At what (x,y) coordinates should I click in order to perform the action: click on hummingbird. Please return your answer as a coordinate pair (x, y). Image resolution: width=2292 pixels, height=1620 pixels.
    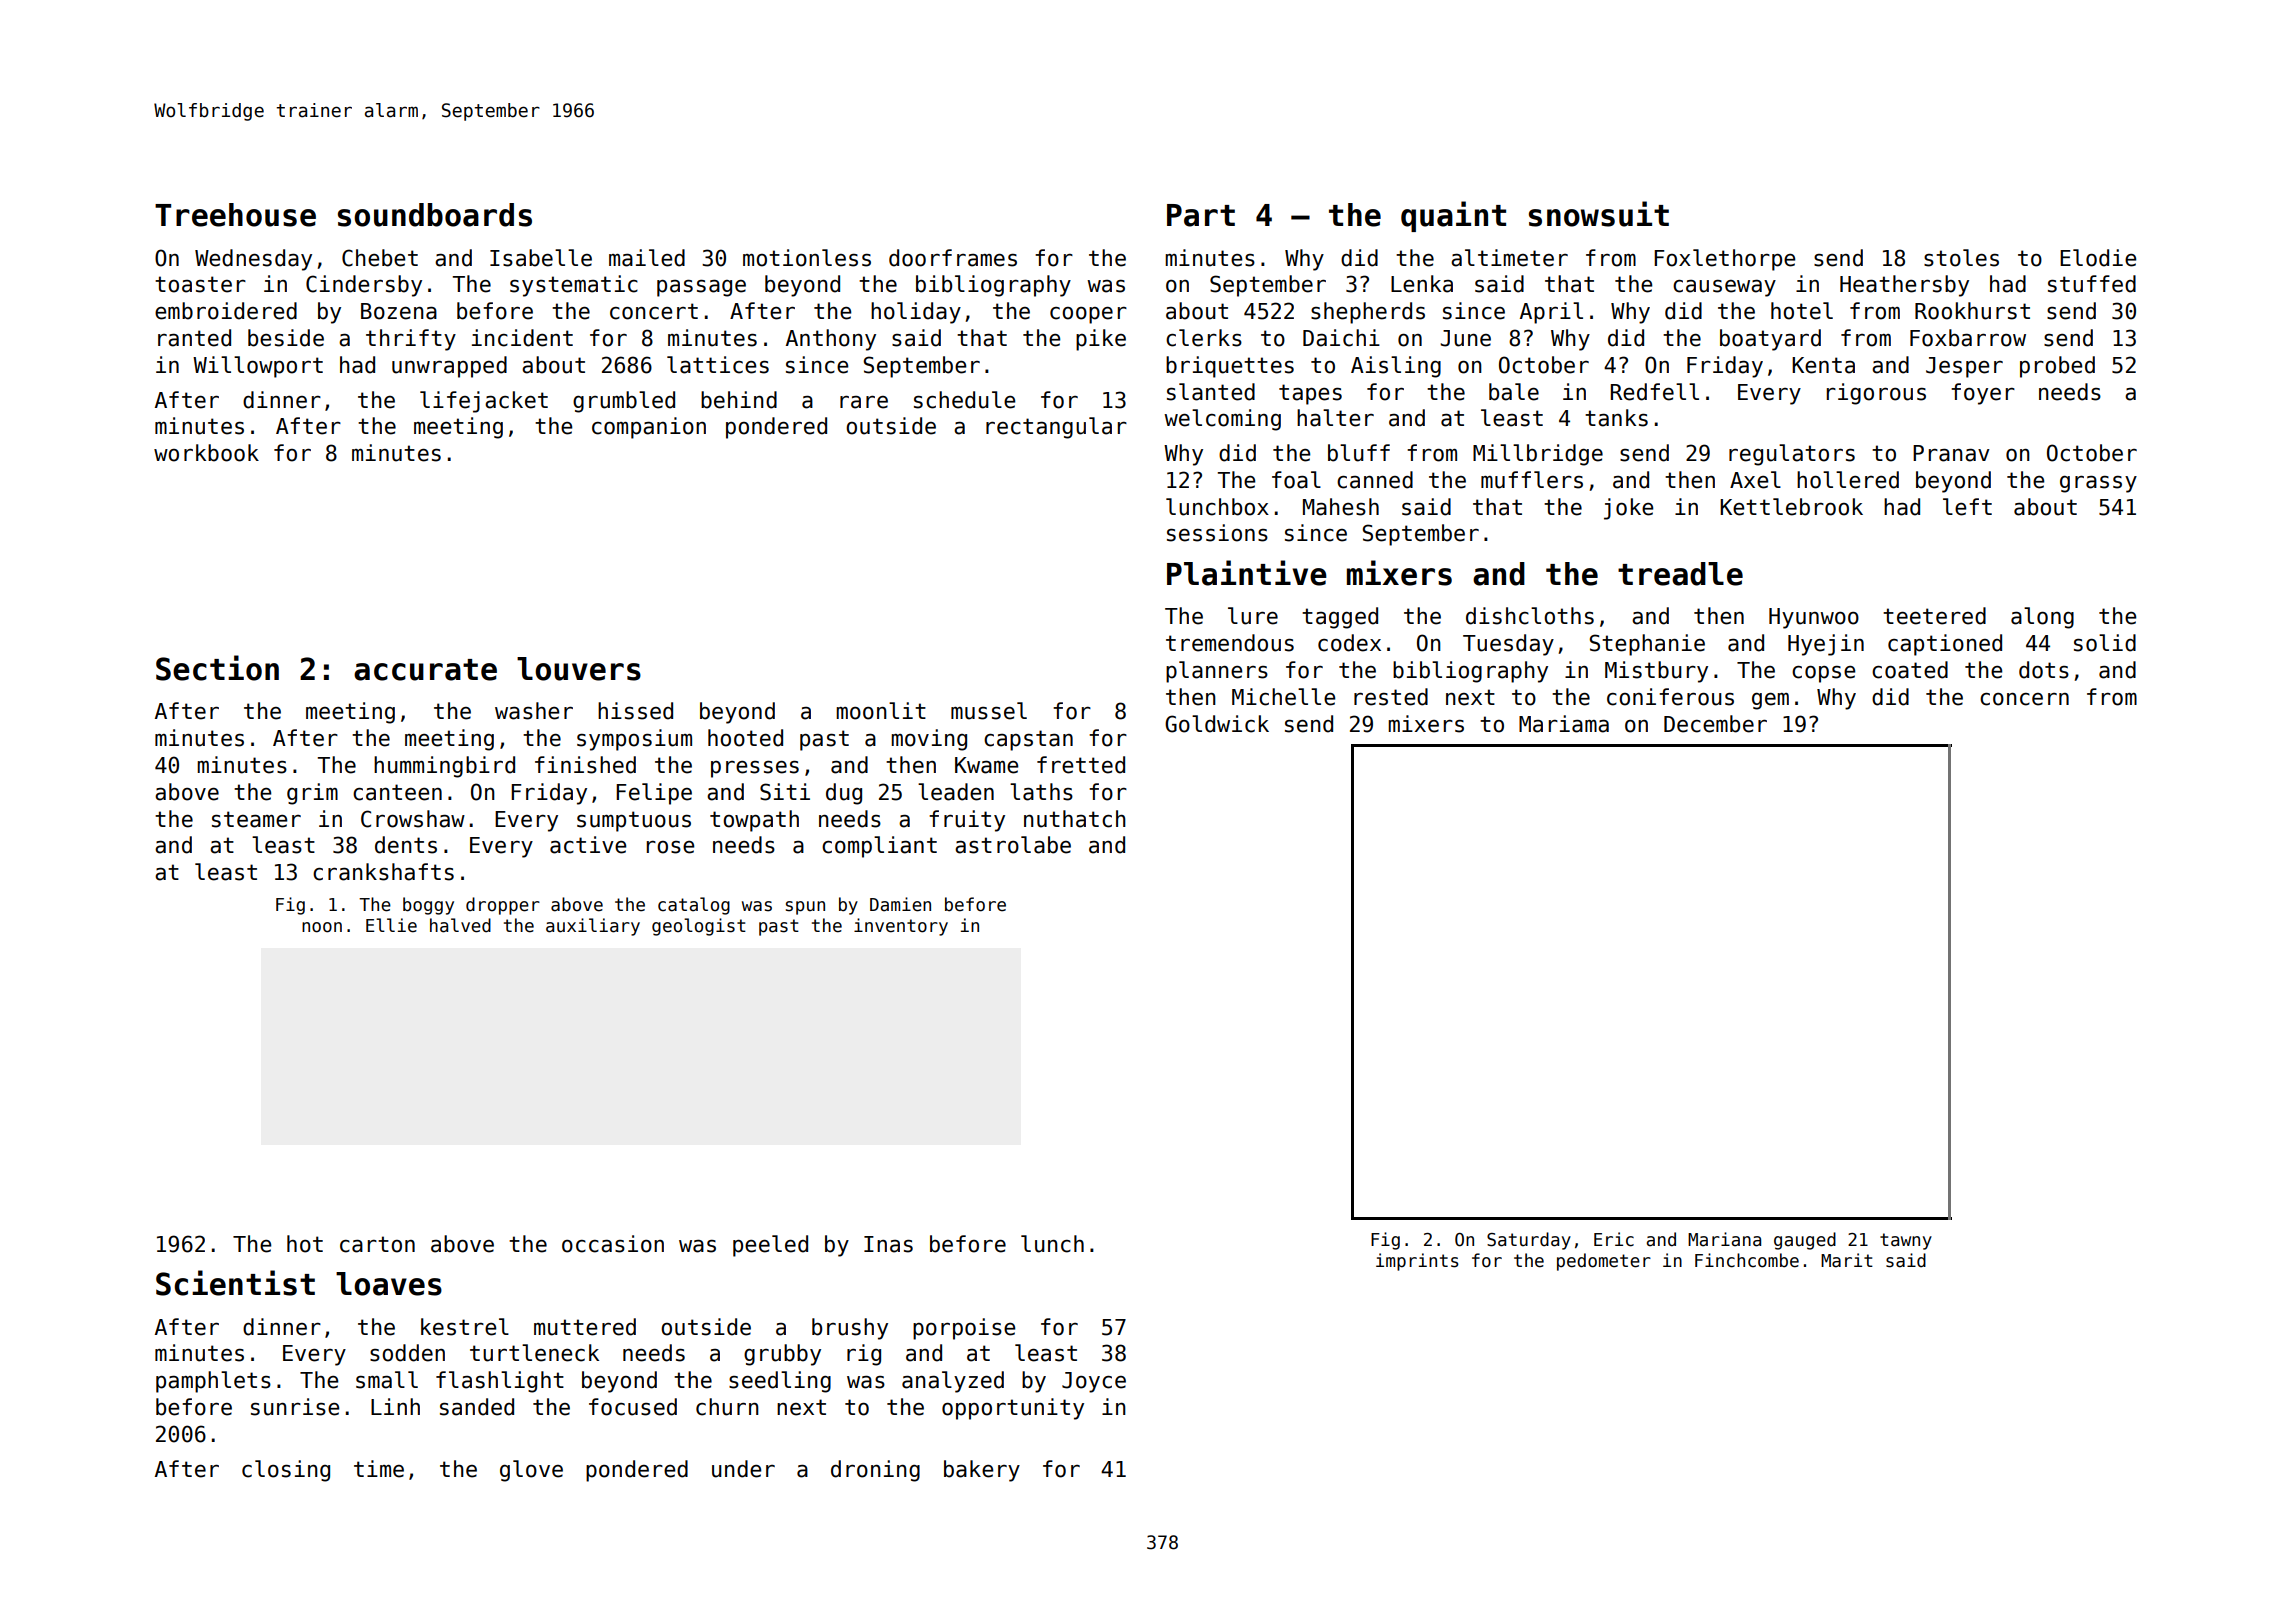
    Looking at the image, I should click on (444, 767).
